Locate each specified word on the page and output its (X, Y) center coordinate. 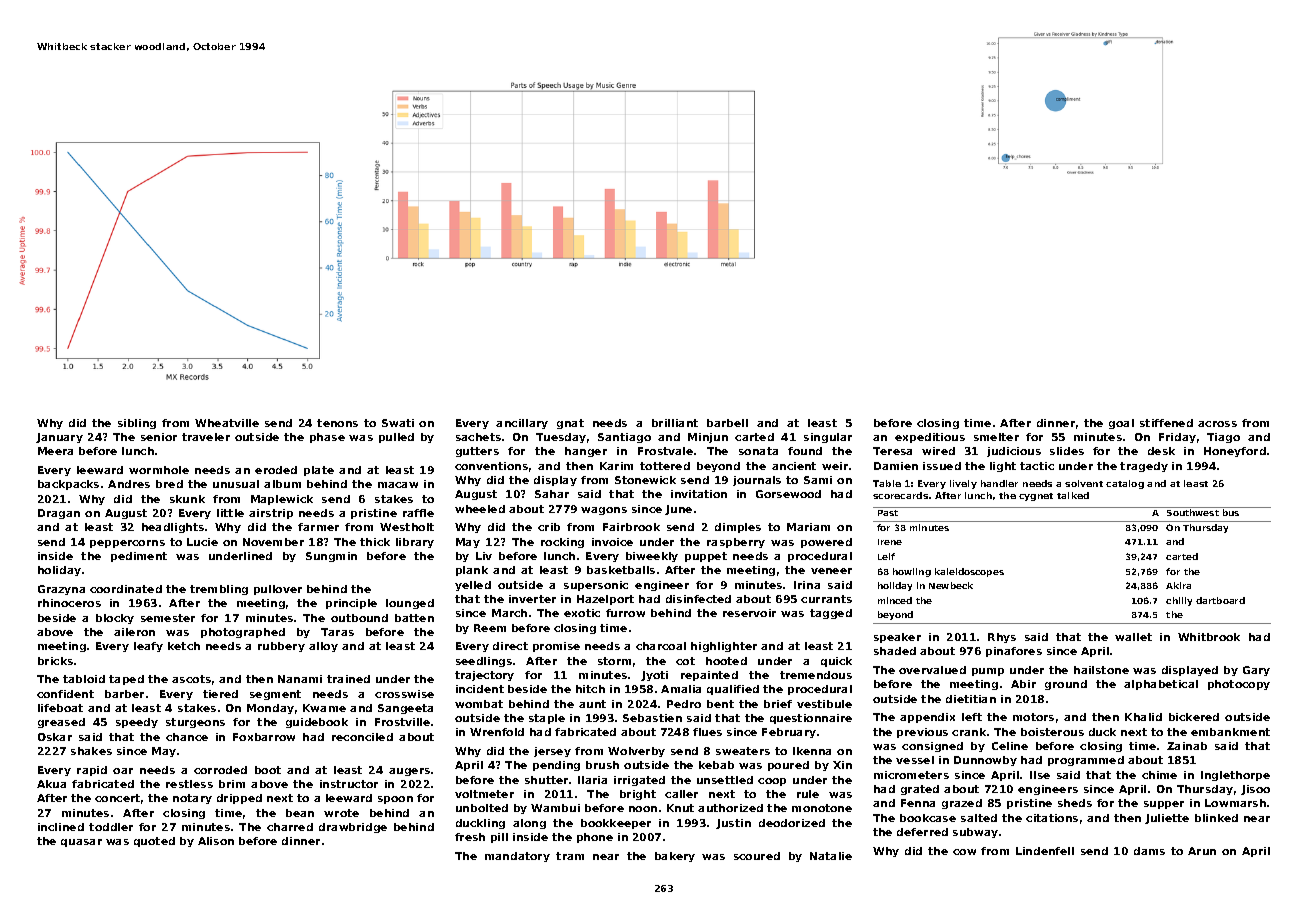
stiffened (1166, 423)
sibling (137, 424)
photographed (243, 633)
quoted (154, 842)
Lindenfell (1045, 851)
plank (472, 571)
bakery (675, 857)
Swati (398, 423)
